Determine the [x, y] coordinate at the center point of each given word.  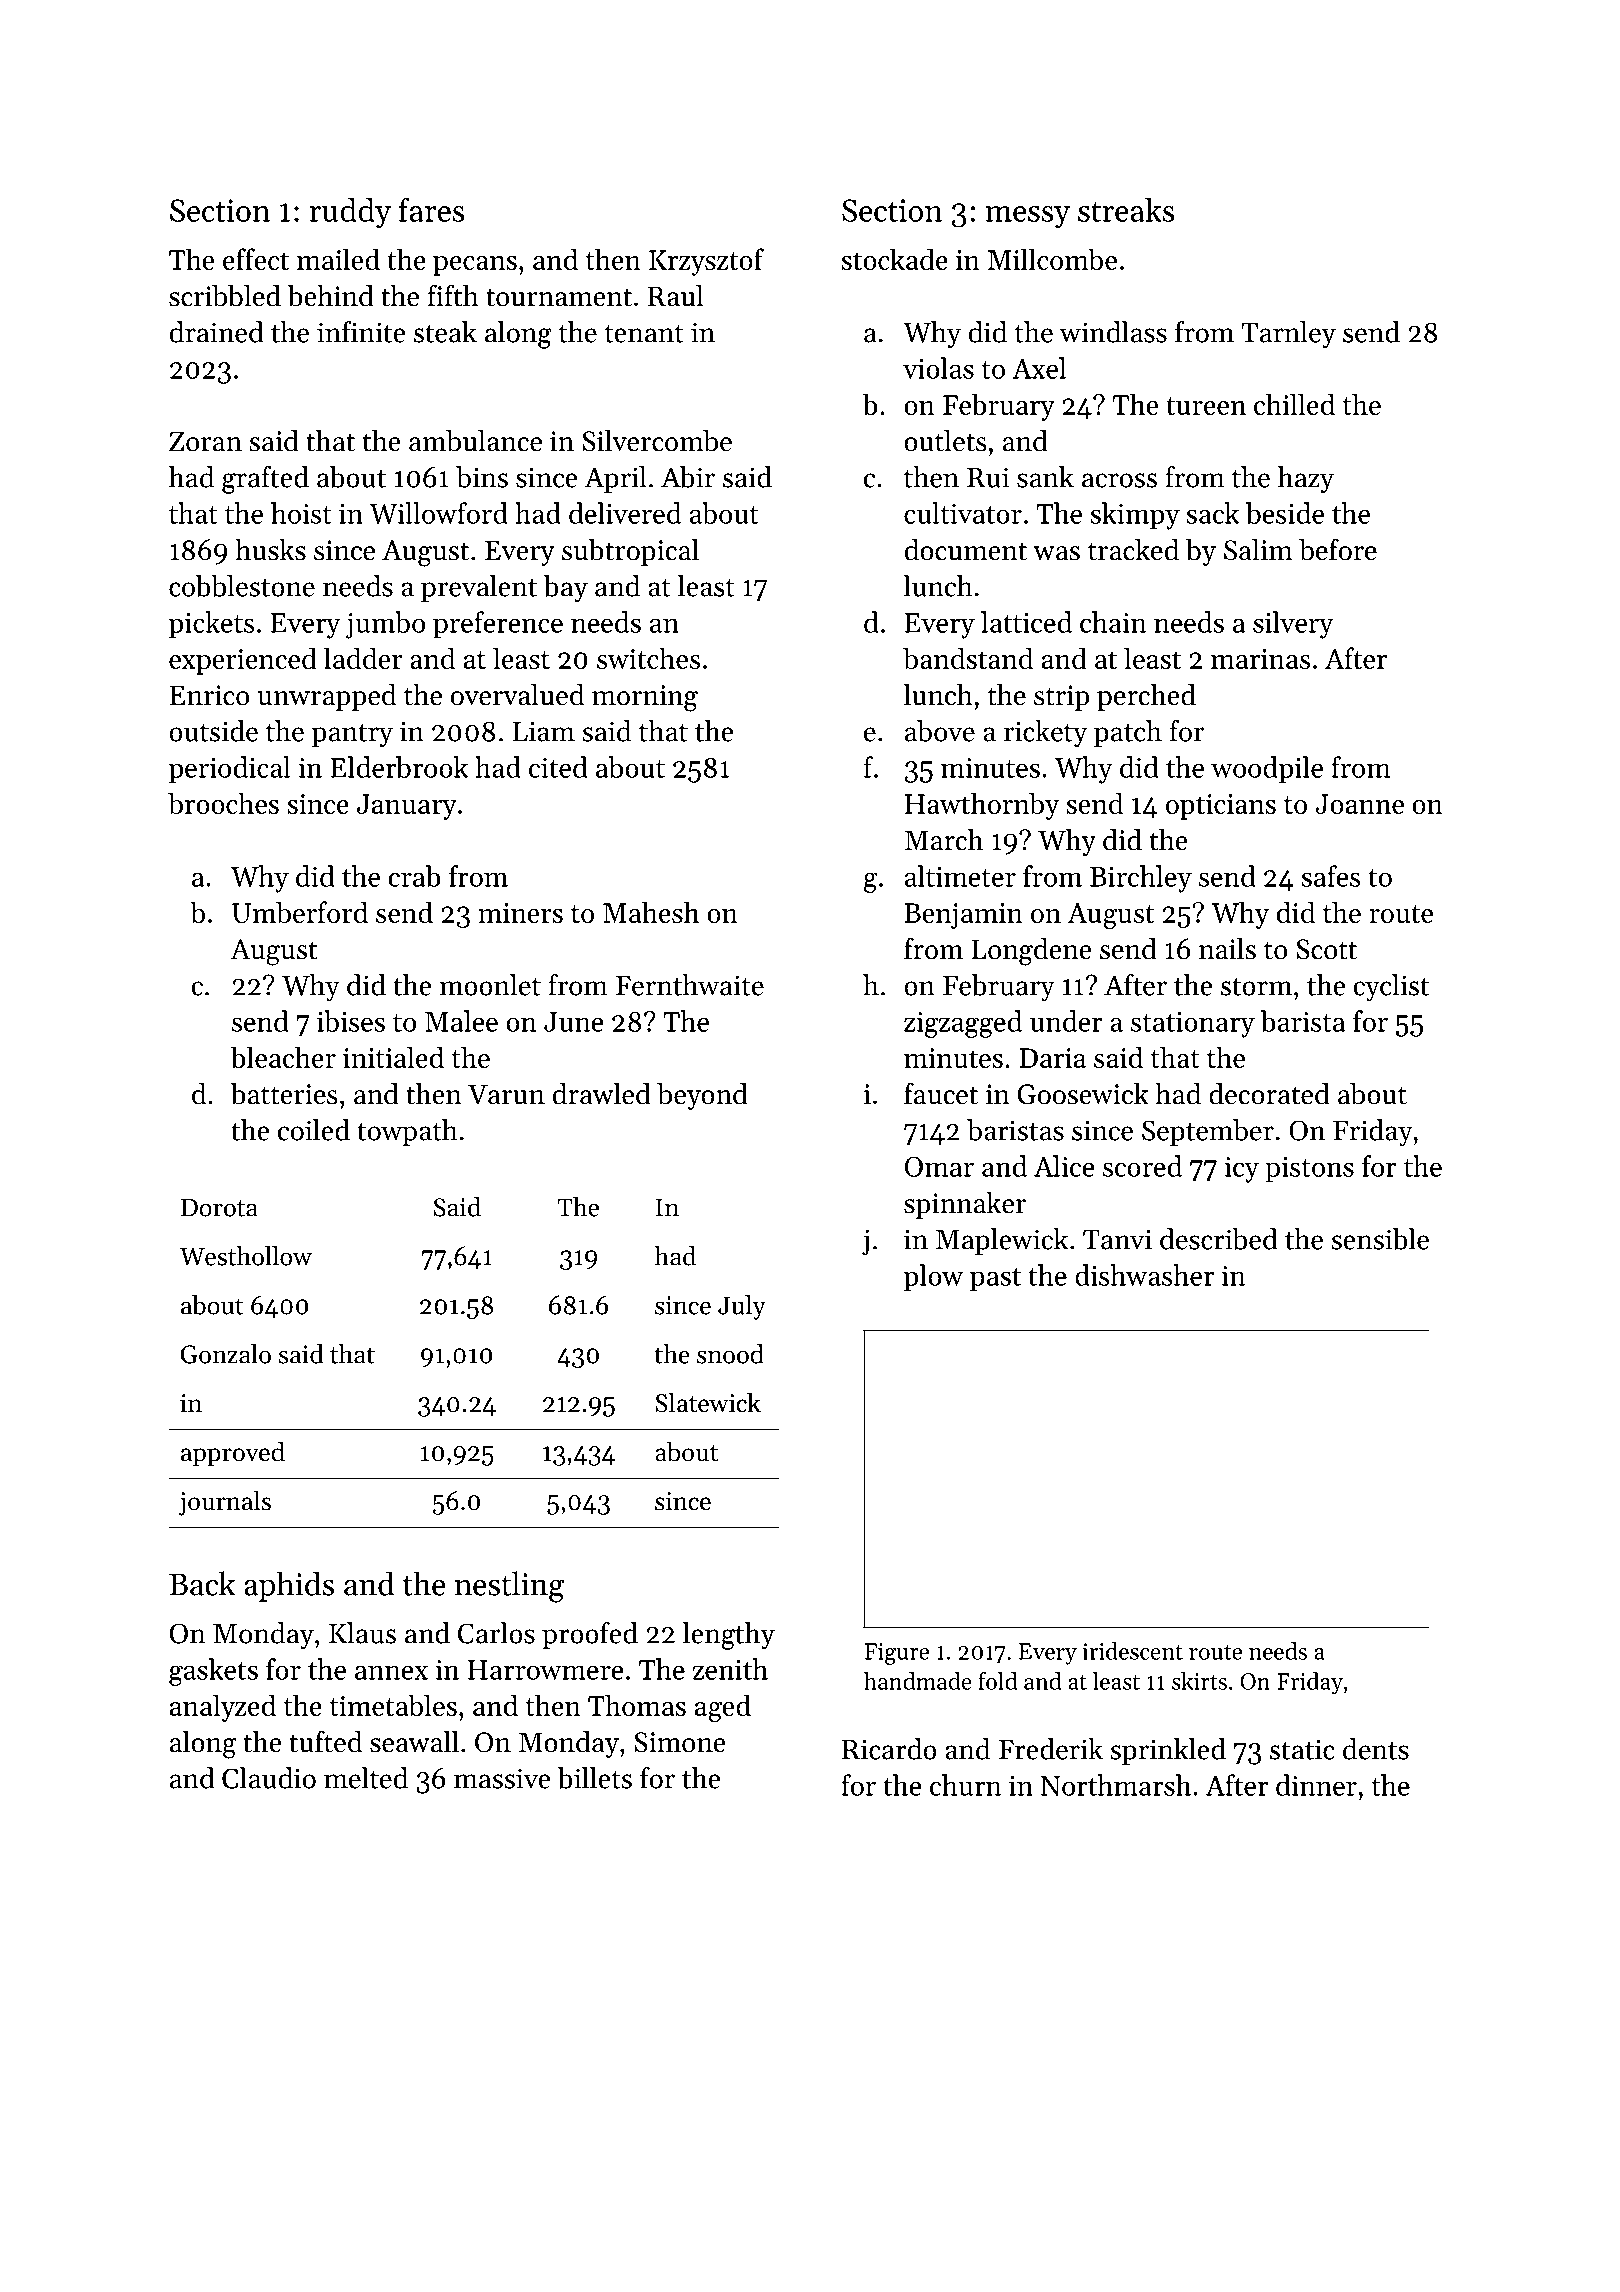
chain [1113, 622]
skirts [1199, 1681]
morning [645, 698]
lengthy [729, 1636]
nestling [509, 1587]
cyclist [1391, 988]
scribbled [225, 296]
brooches [223, 803]
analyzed [223, 1708]
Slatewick [708, 1402]
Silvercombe [657, 441]
